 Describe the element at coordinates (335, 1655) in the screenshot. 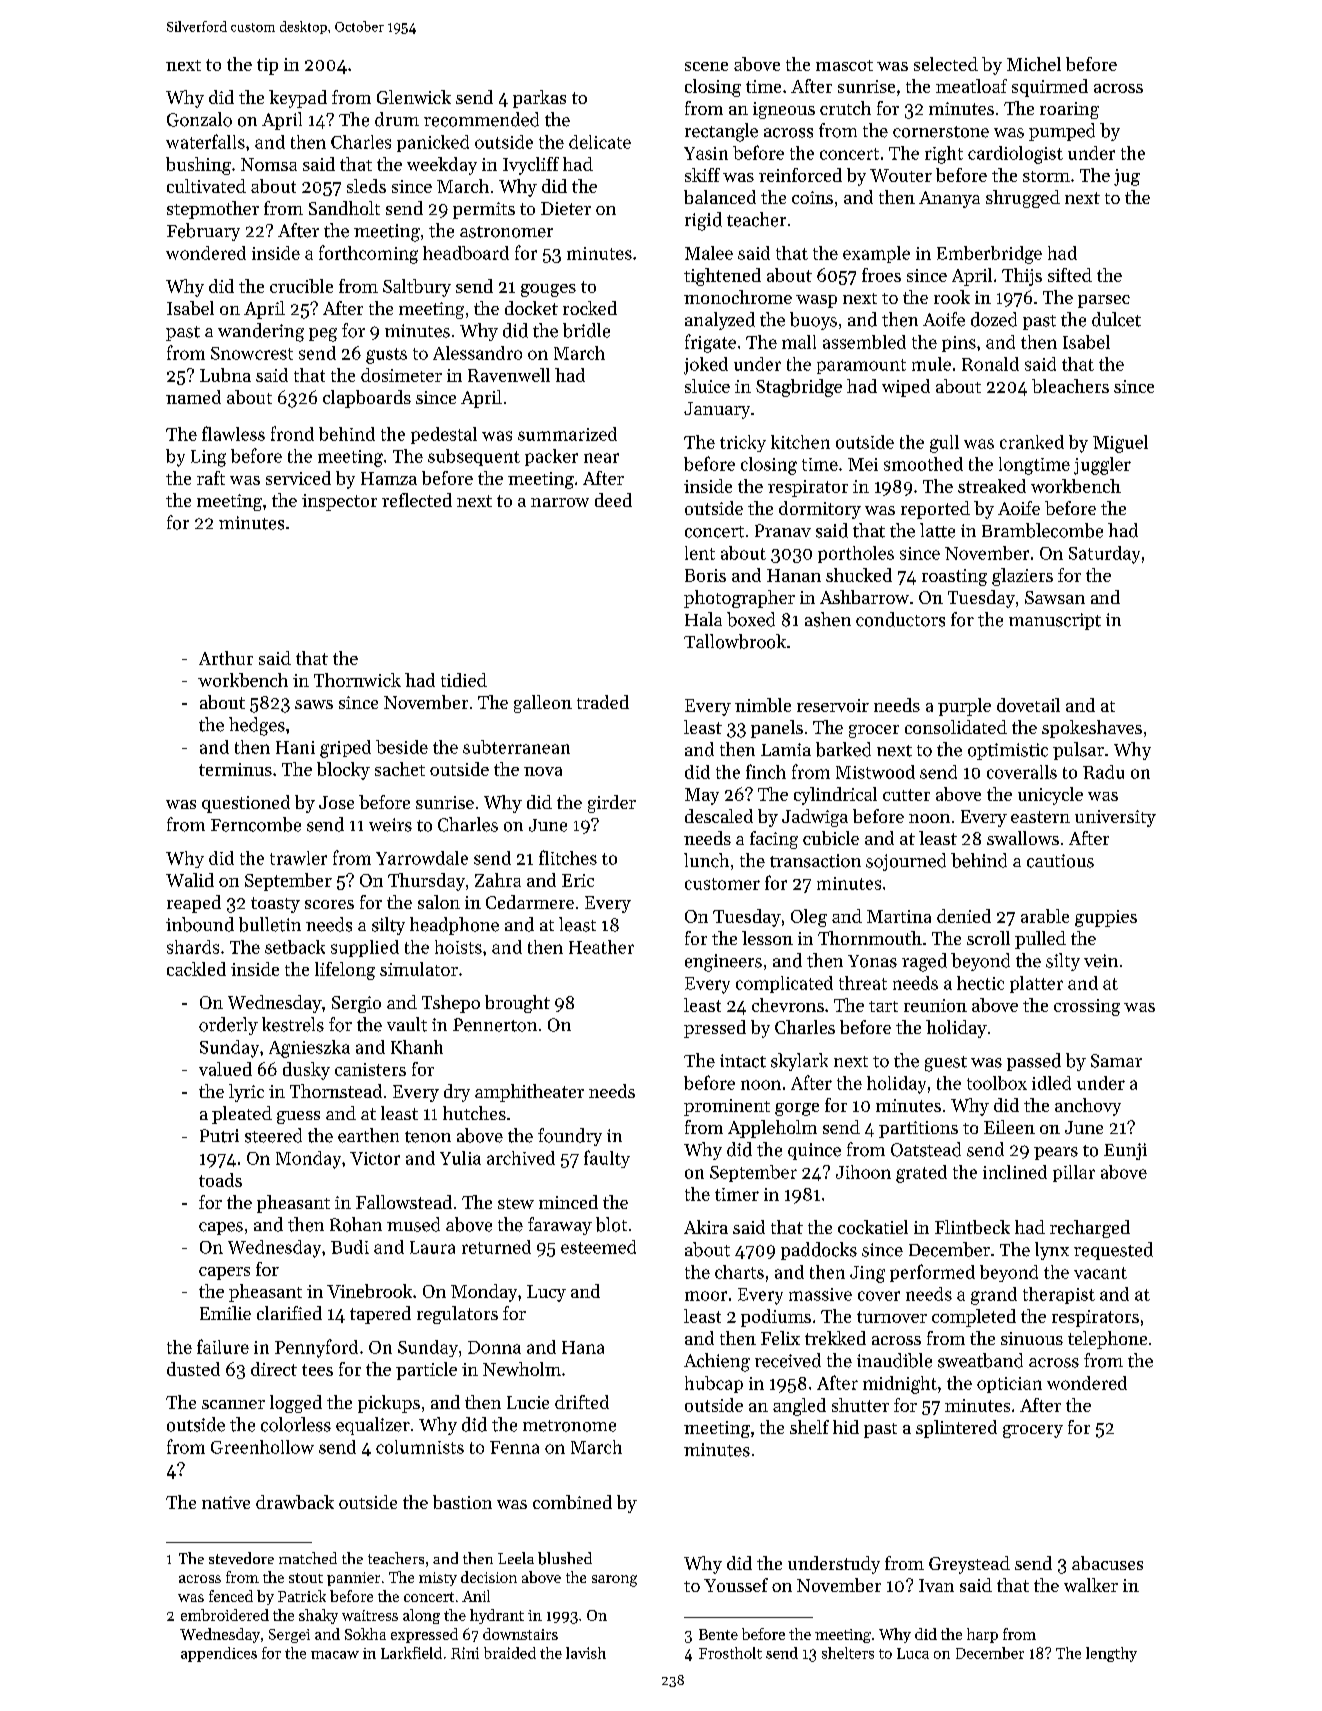

I see `macaw` at that location.
